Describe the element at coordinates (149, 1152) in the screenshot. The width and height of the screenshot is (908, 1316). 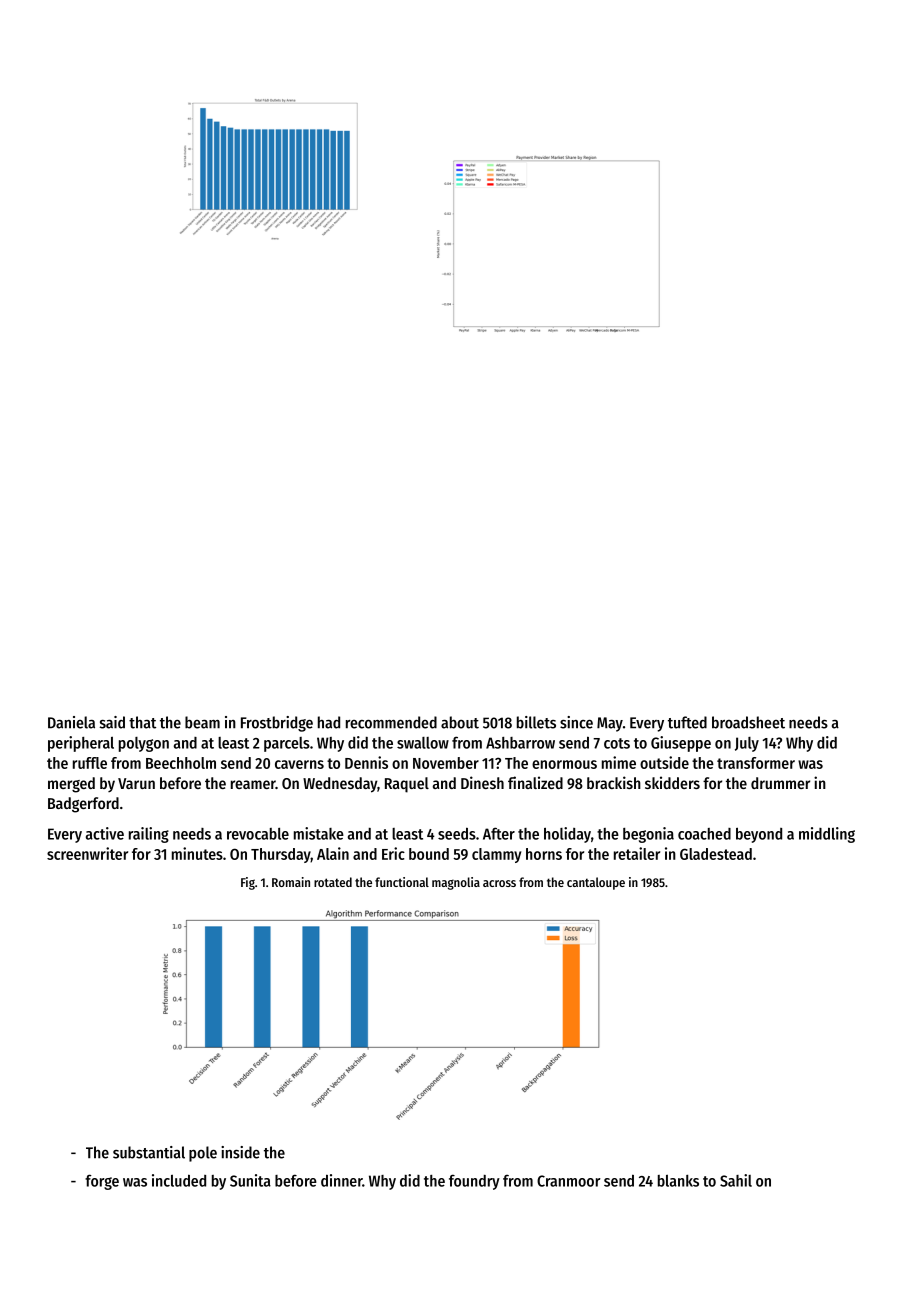
I see `substantial` at that location.
